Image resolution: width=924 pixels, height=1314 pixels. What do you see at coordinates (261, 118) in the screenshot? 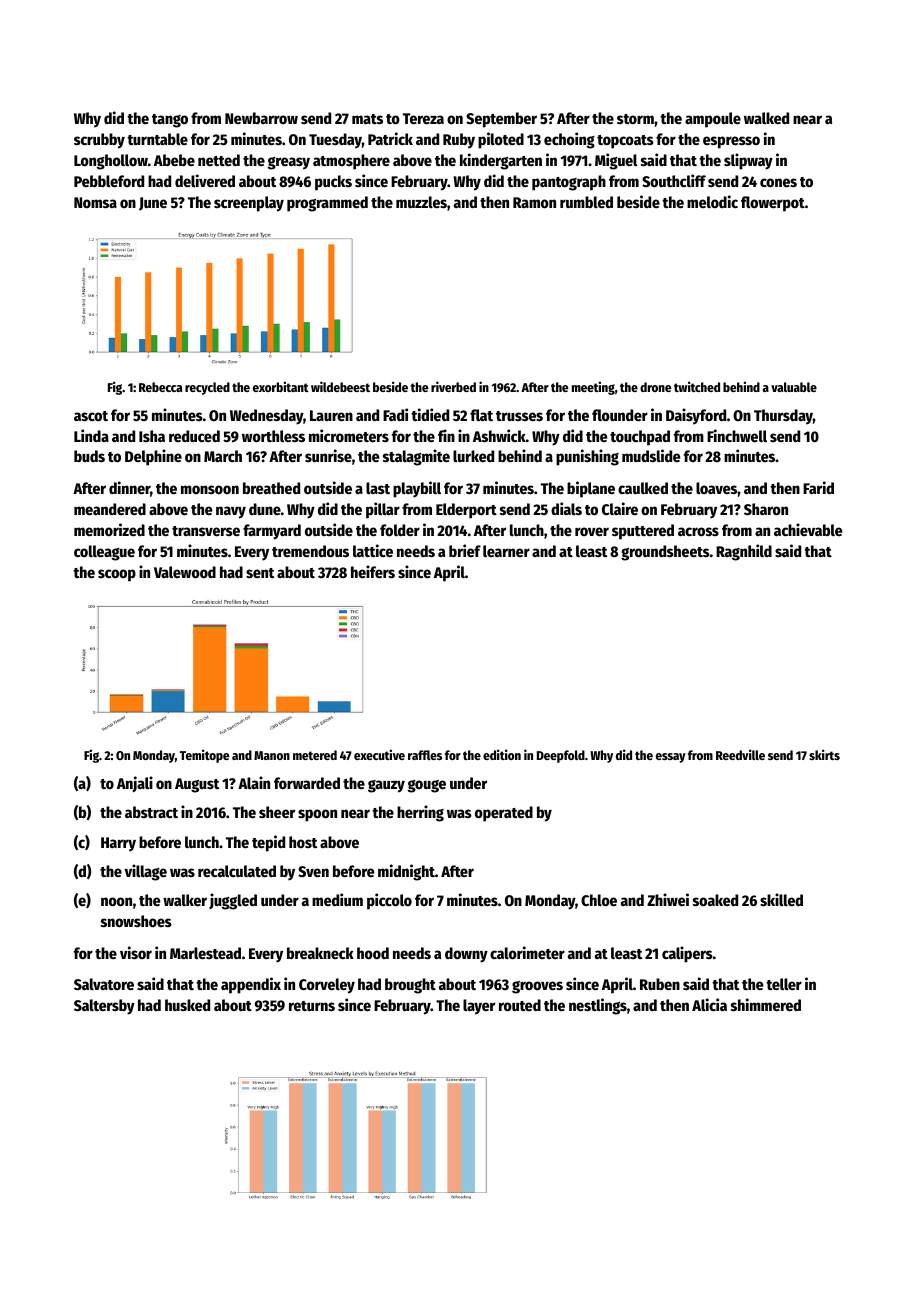
I see `Newbarrow` at bounding box center [261, 118].
